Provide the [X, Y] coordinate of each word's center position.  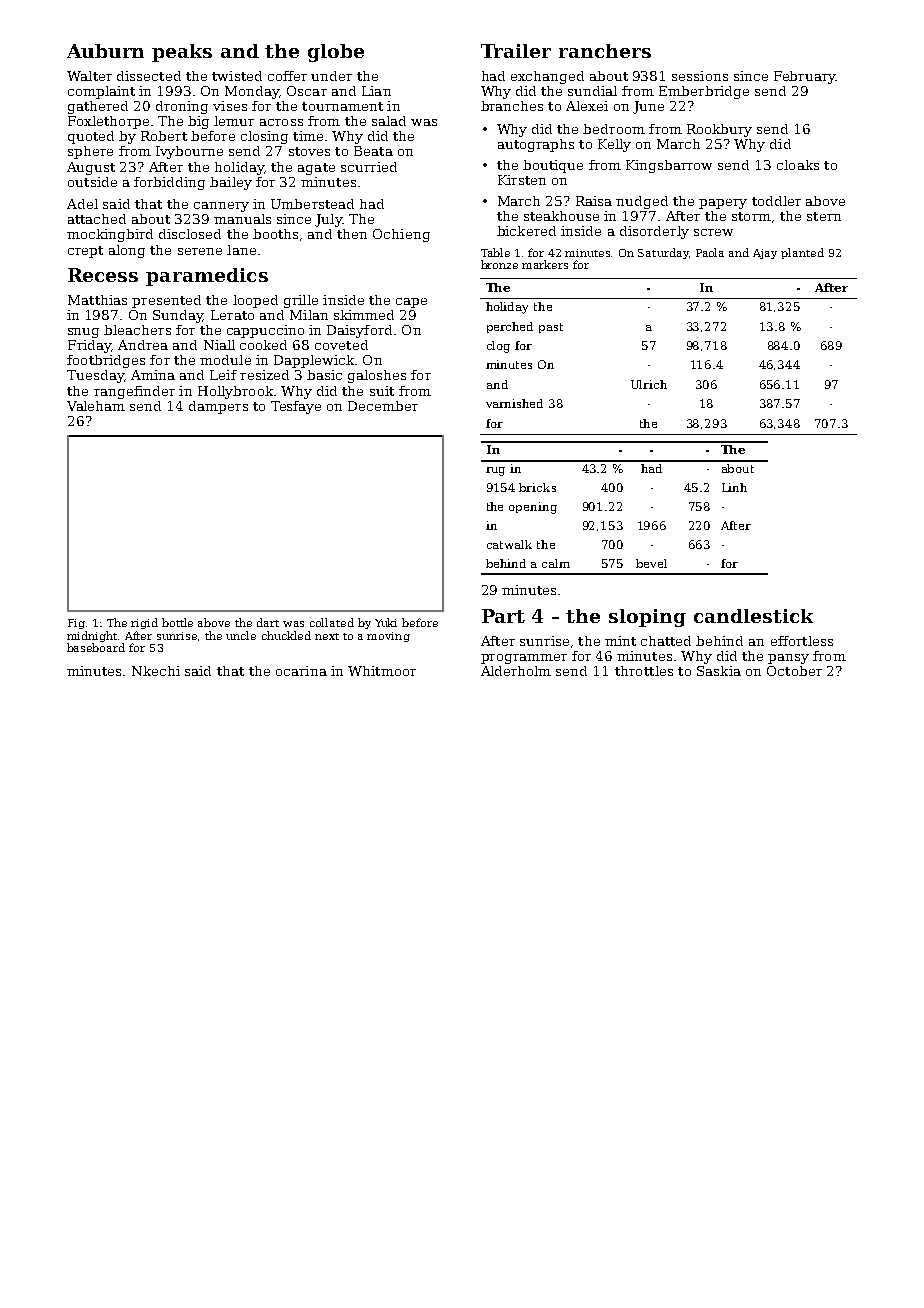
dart [268, 622]
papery [723, 204]
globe [336, 53]
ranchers [605, 51]
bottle [177, 622]
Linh [734, 487]
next [327, 636]
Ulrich [649, 384]
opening [533, 508]
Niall [219, 345]
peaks [182, 53]
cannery [221, 207]
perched [510, 327]
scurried [369, 167]
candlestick [753, 616]
